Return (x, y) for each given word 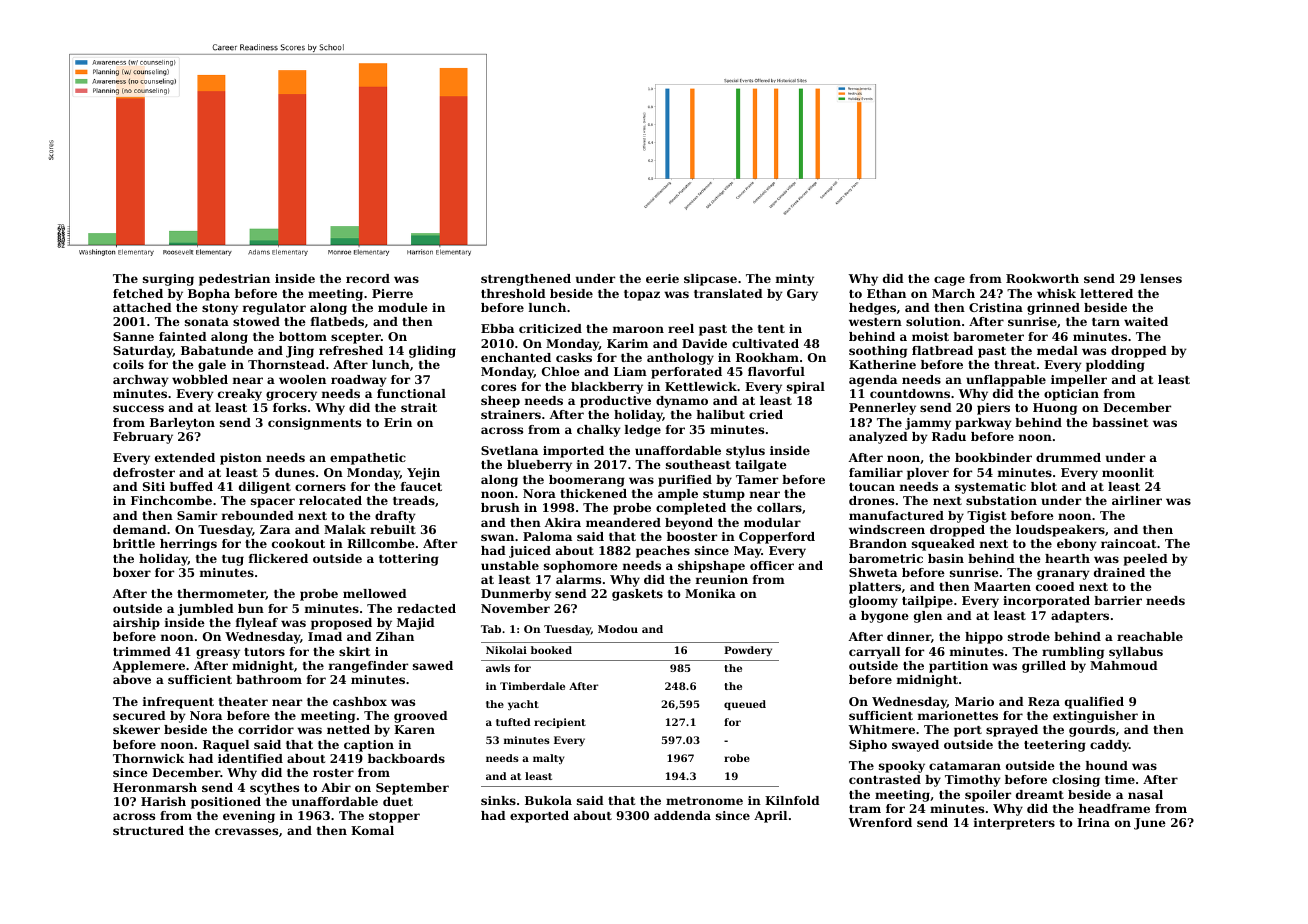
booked (551, 650)
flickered (278, 558)
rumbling (1073, 653)
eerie (662, 278)
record (368, 278)
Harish (163, 801)
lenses (1161, 278)
